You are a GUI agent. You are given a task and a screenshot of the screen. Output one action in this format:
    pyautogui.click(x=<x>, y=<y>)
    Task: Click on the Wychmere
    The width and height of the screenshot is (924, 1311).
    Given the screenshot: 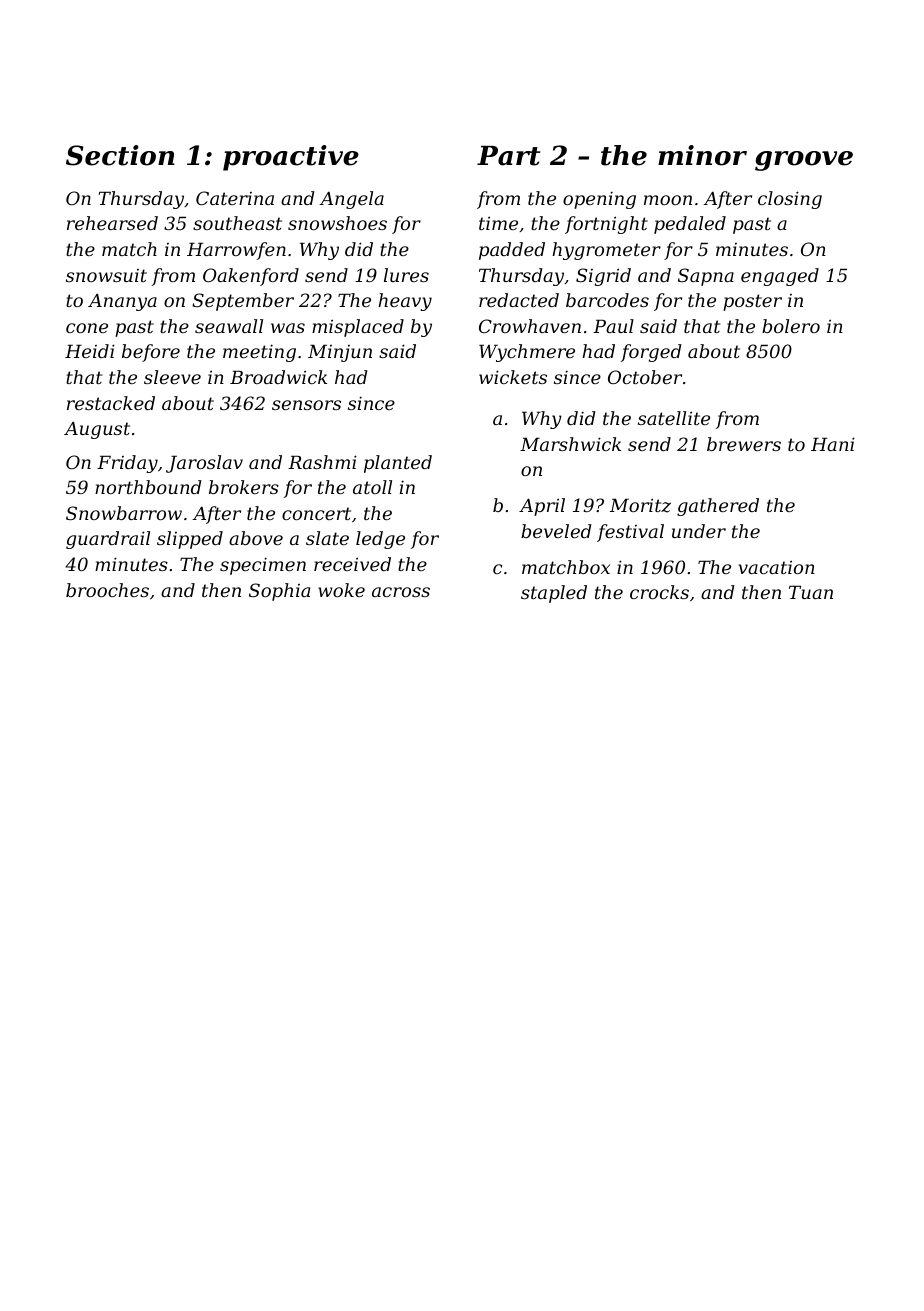 What is the action you would take?
    pyautogui.click(x=527, y=353)
